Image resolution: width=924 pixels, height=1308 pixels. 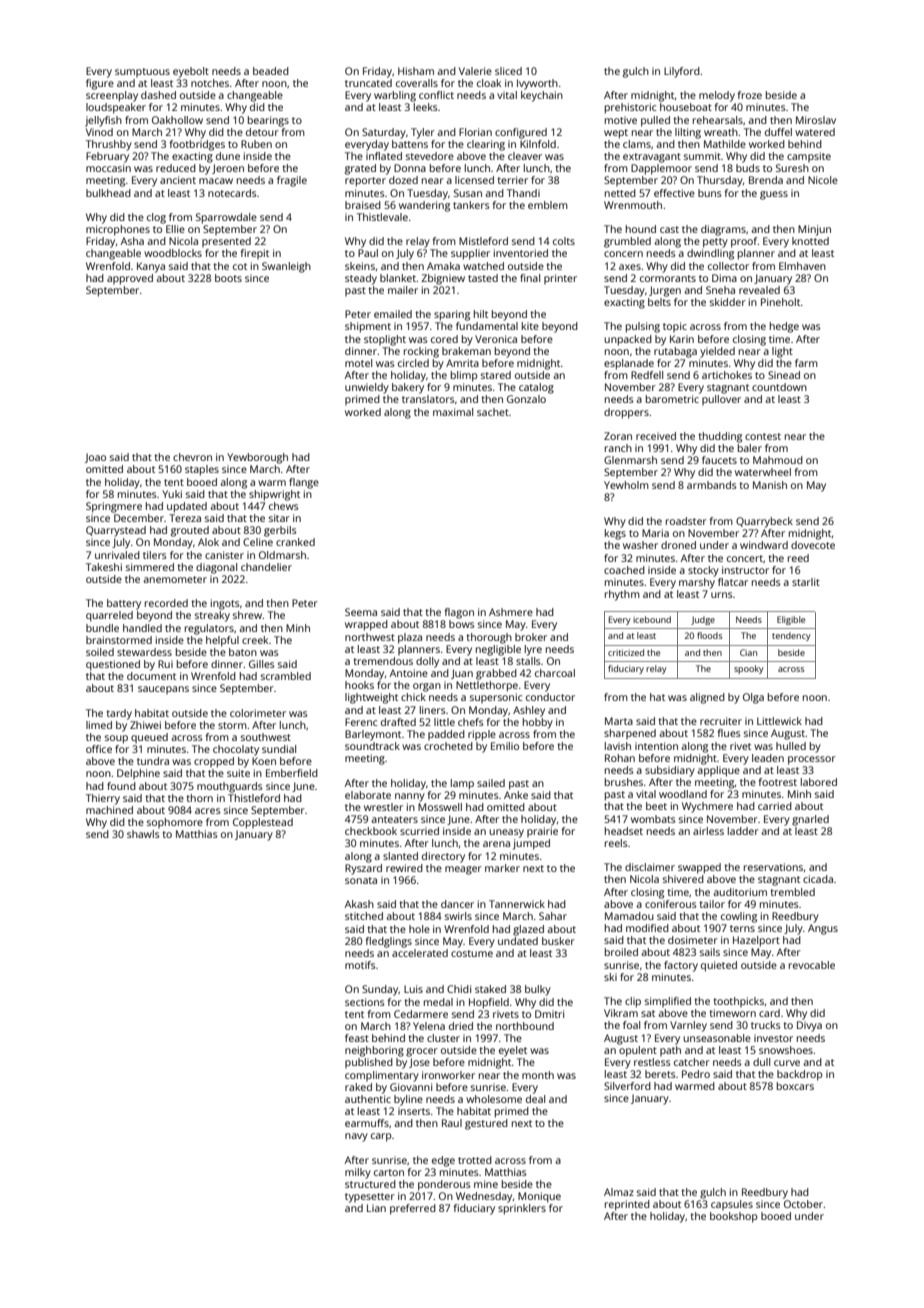 I want to click on acres, so click(x=208, y=811).
